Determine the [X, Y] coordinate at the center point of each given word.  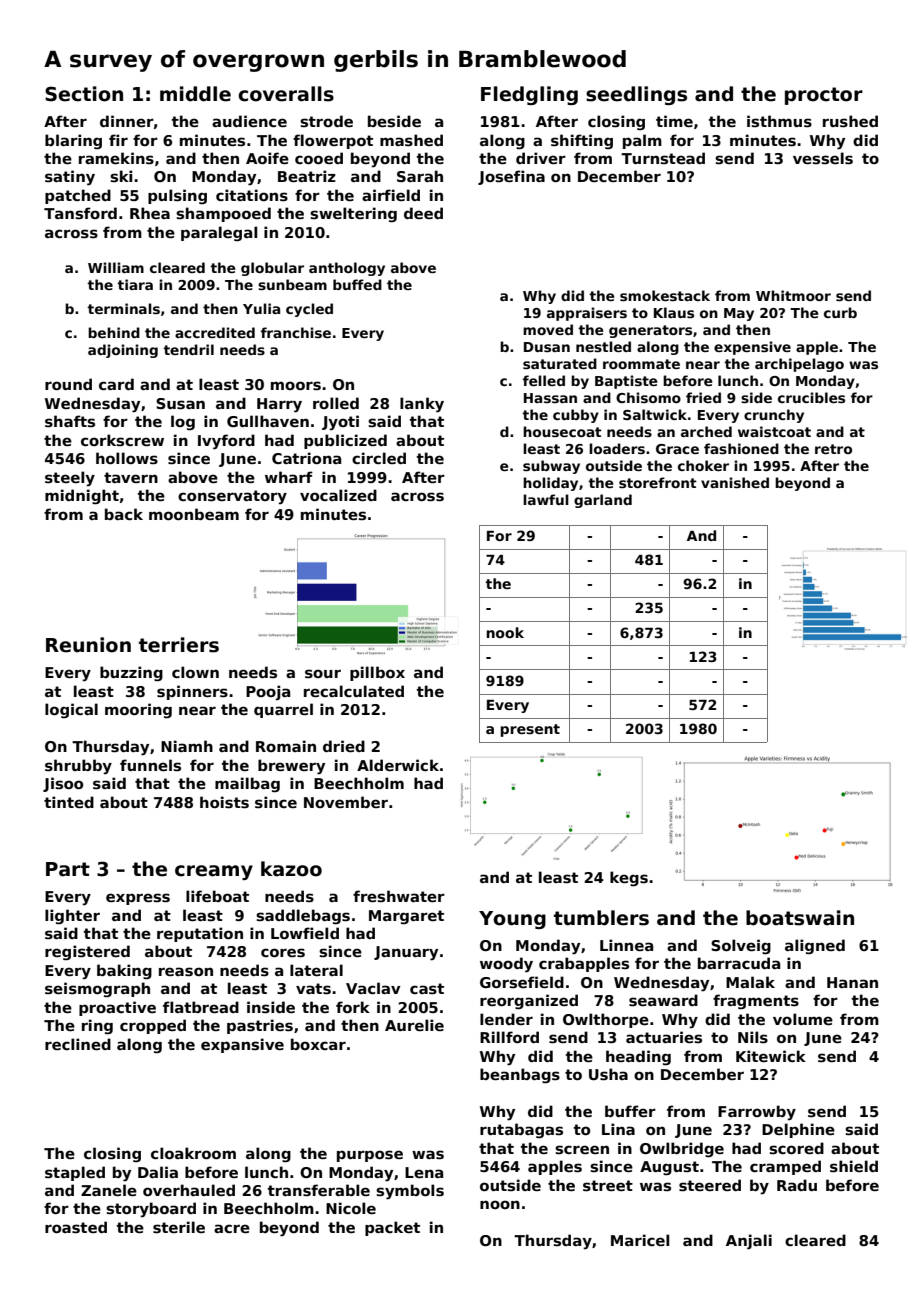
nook [505, 632]
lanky [422, 405]
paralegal [219, 233]
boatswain [800, 918]
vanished [735, 482]
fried [703, 397]
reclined [78, 1044]
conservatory [232, 497]
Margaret [406, 917]
